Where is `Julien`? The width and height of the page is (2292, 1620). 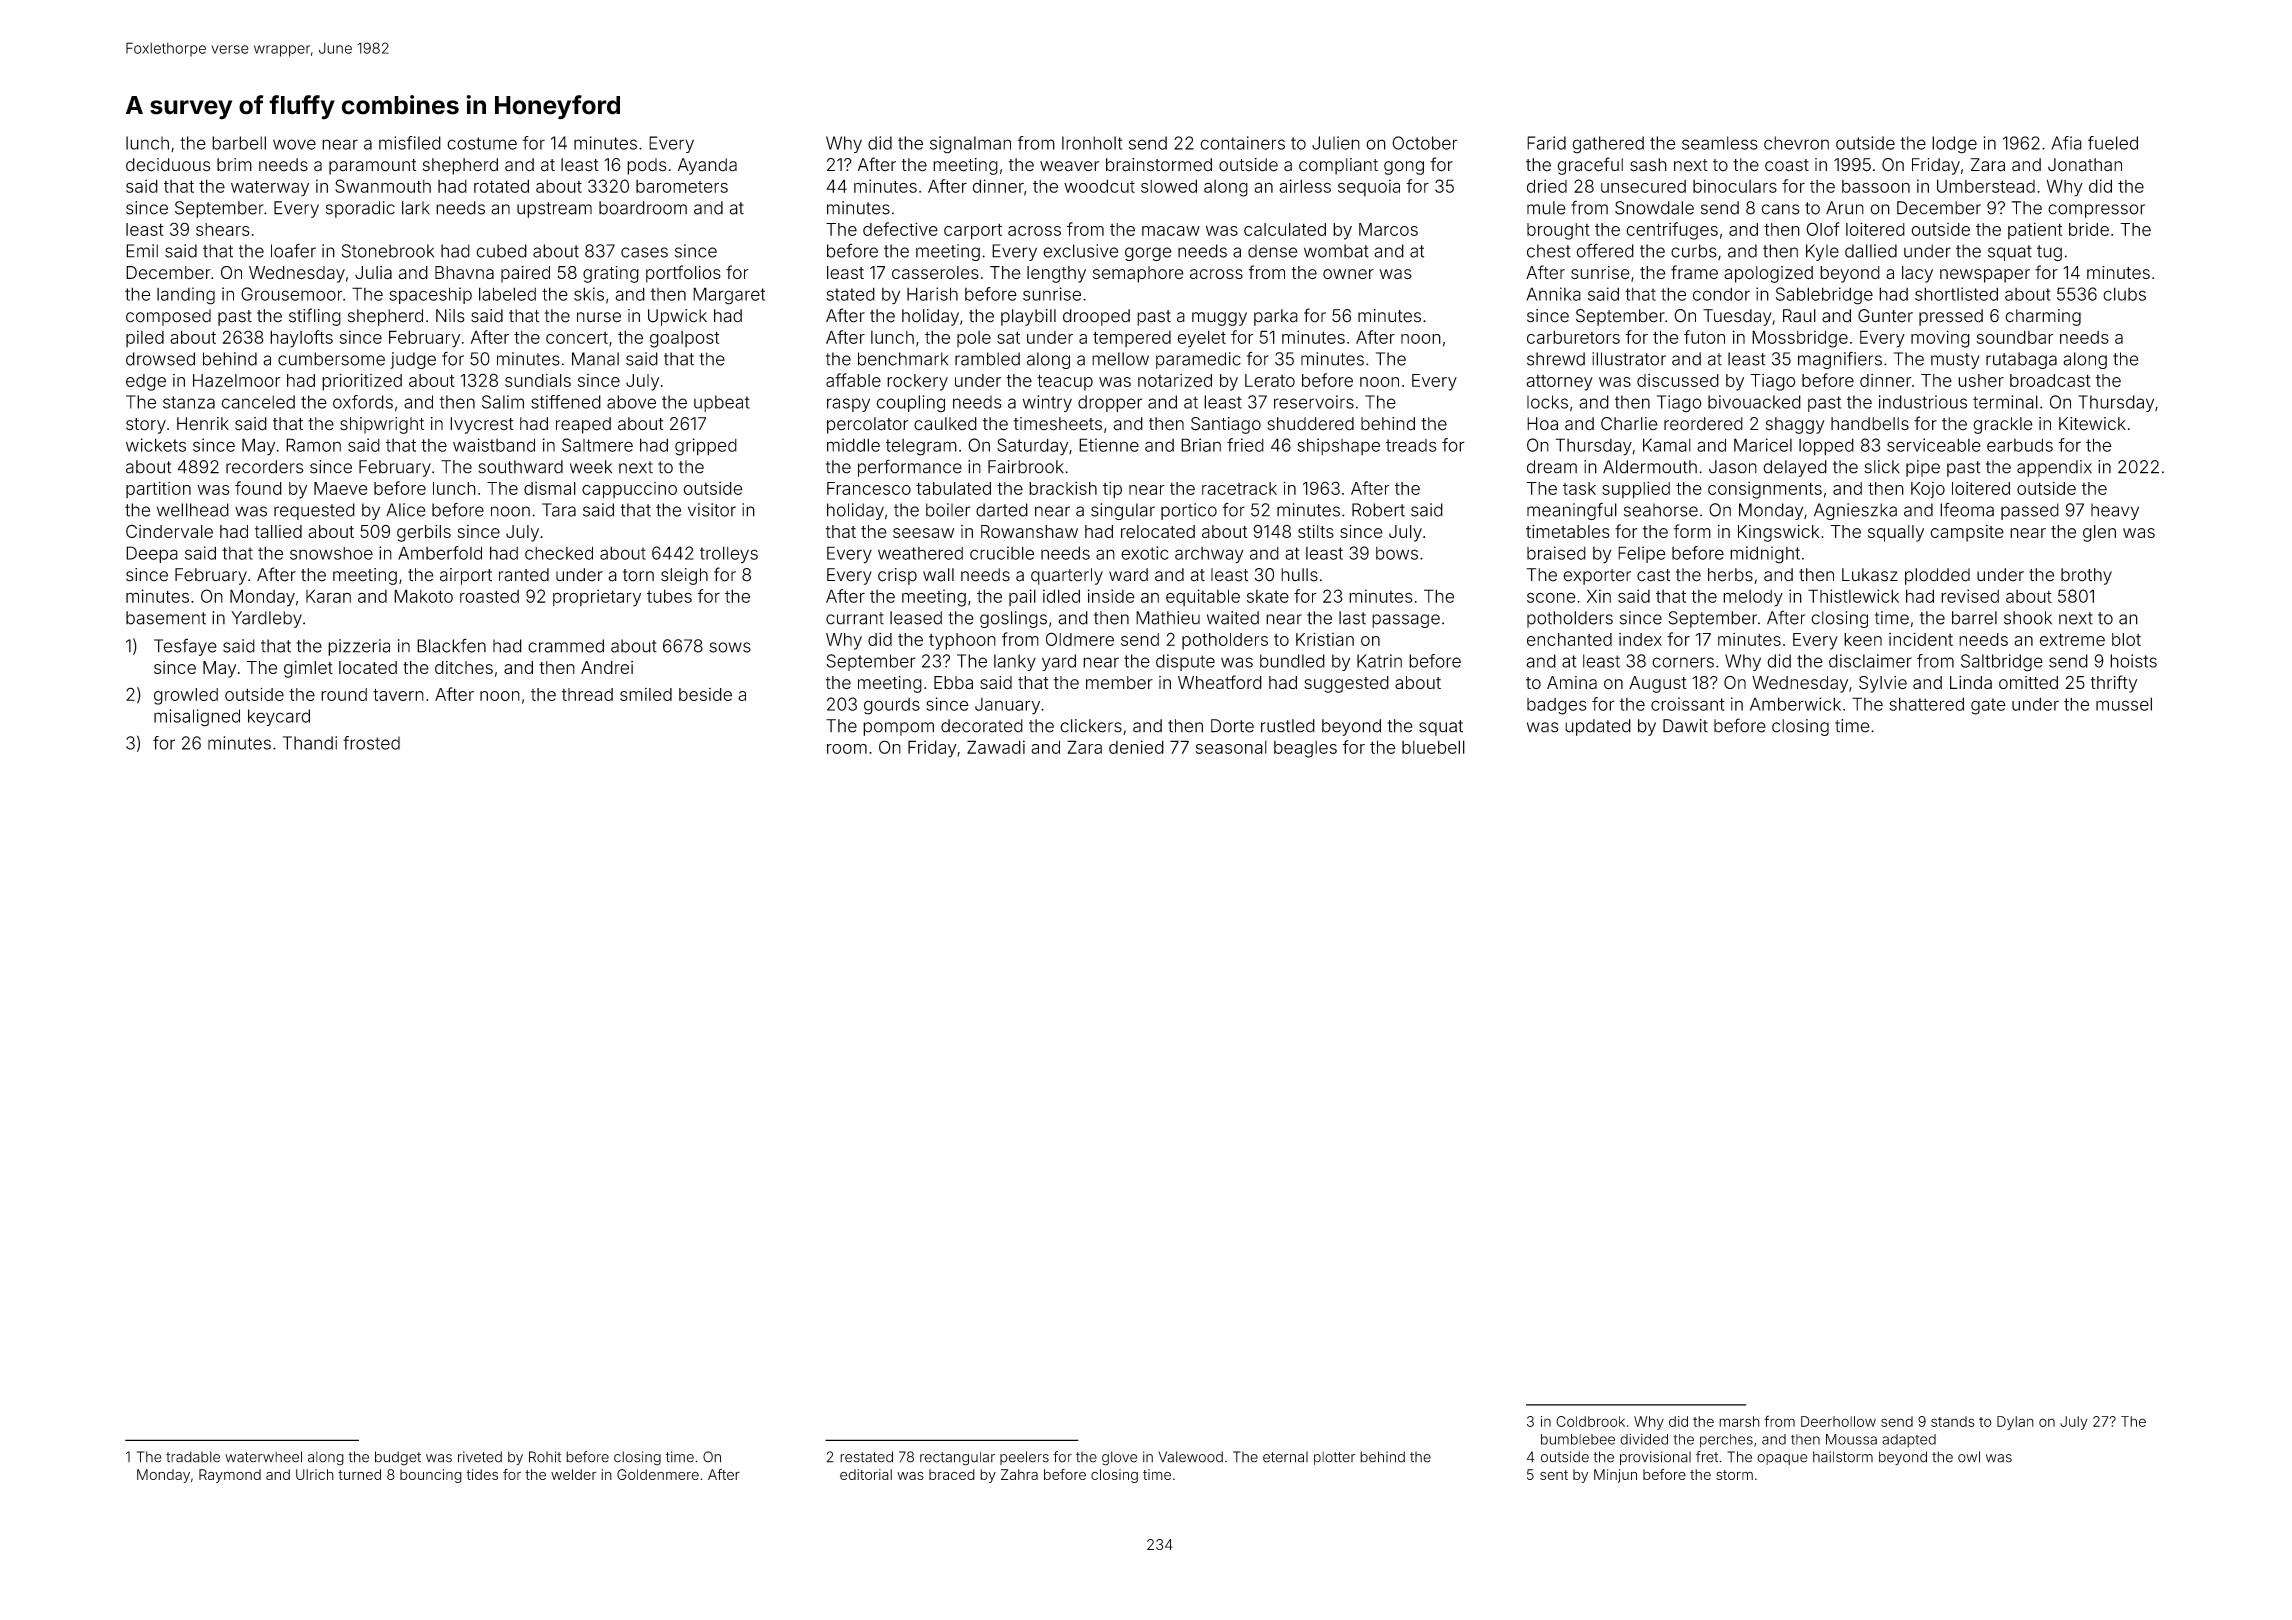
Julien is located at coordinates (1336, 143).
